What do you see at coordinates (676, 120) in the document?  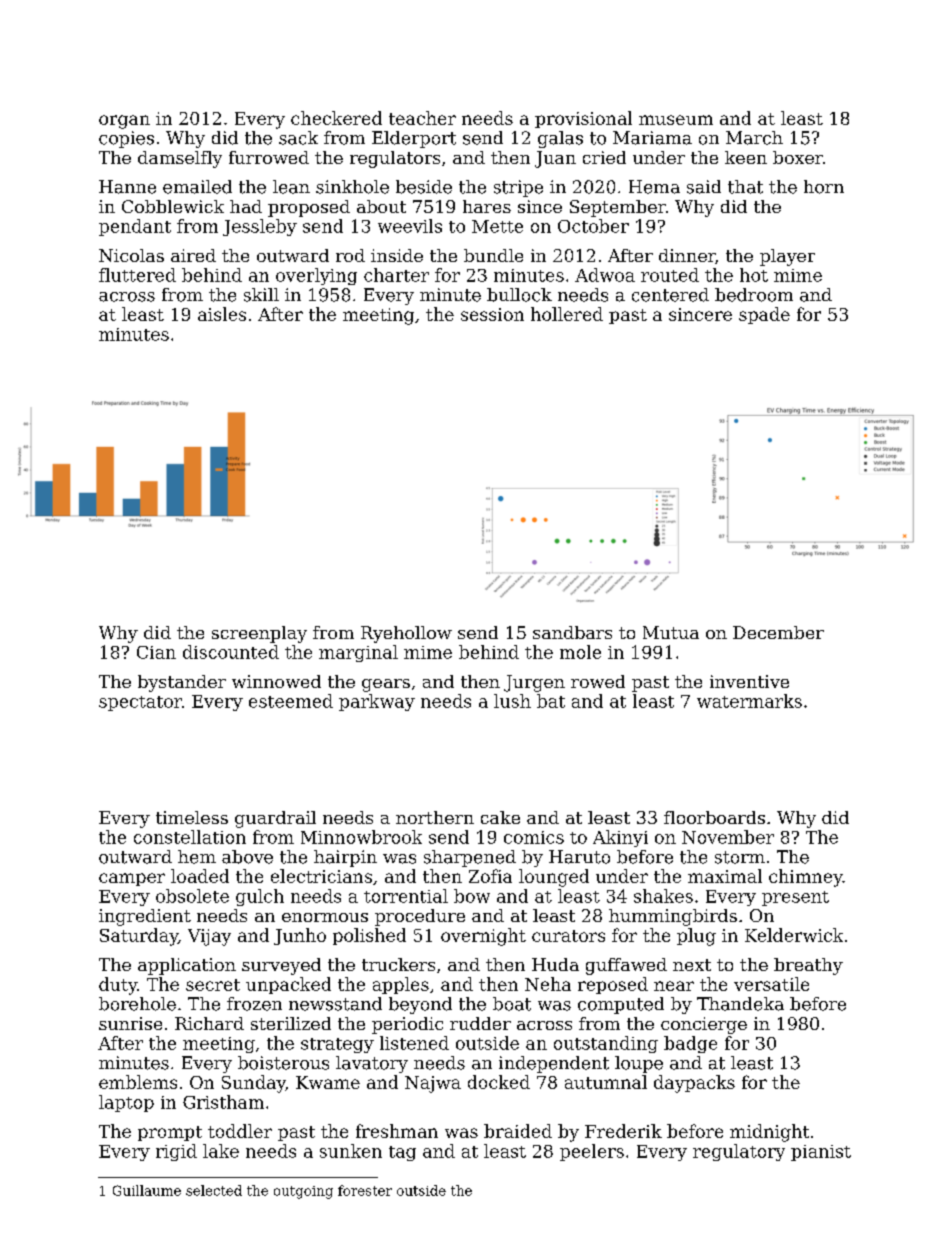 I see `museum` at bounding box center [676, 120].
